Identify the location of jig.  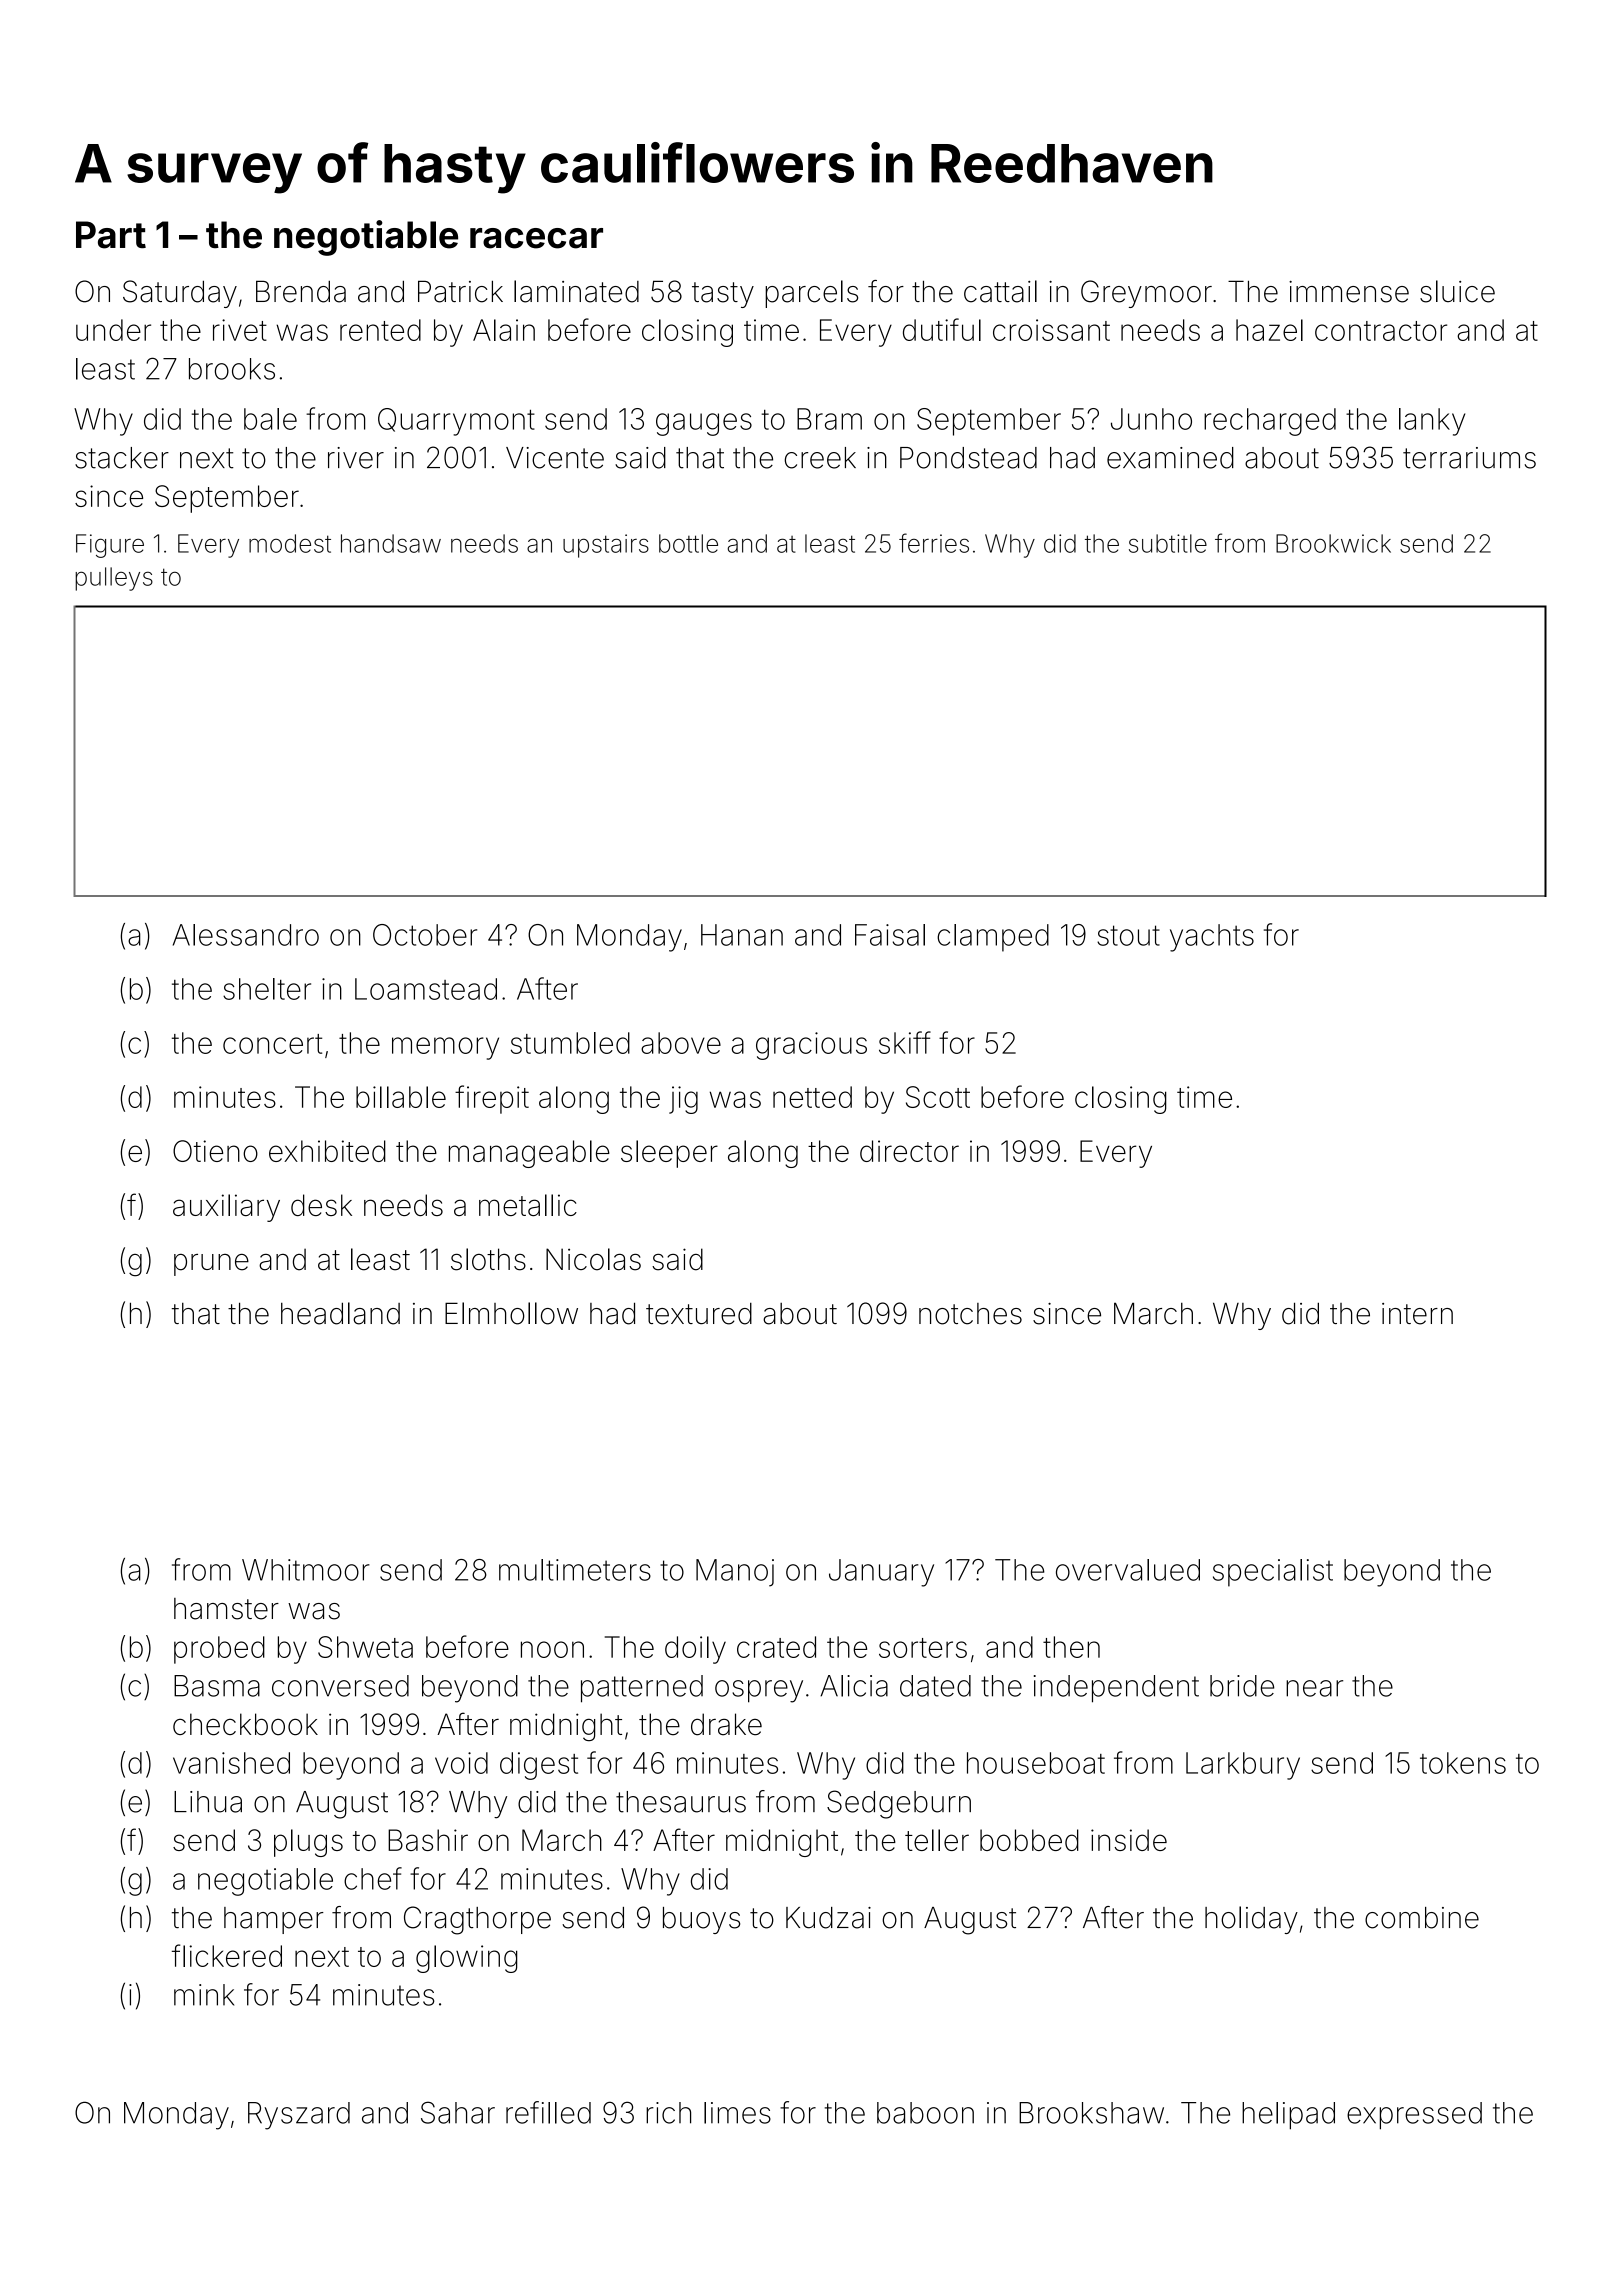
(683, 1100).
